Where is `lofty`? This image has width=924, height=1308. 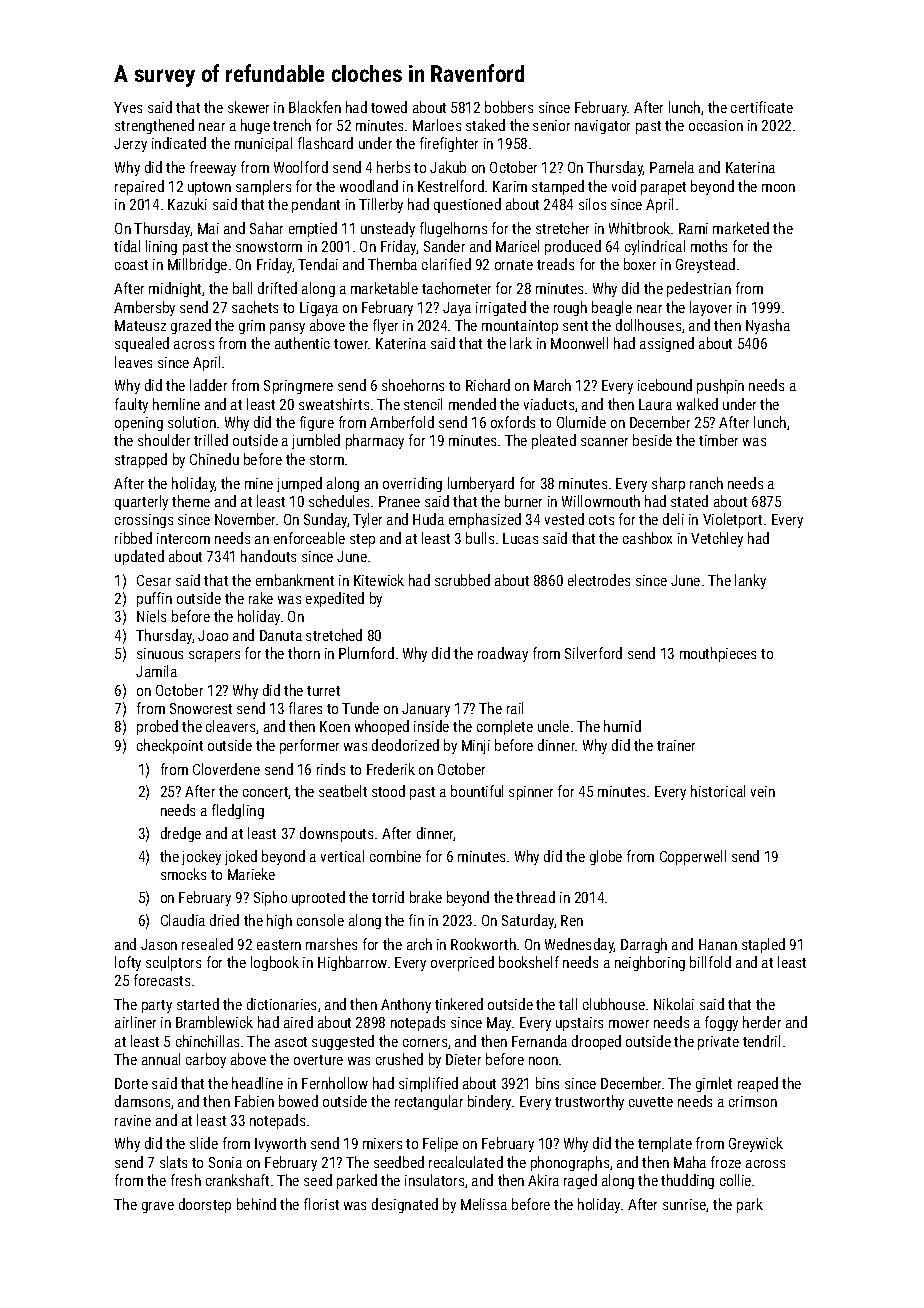
lofty is located at coordinates (128, 963).
